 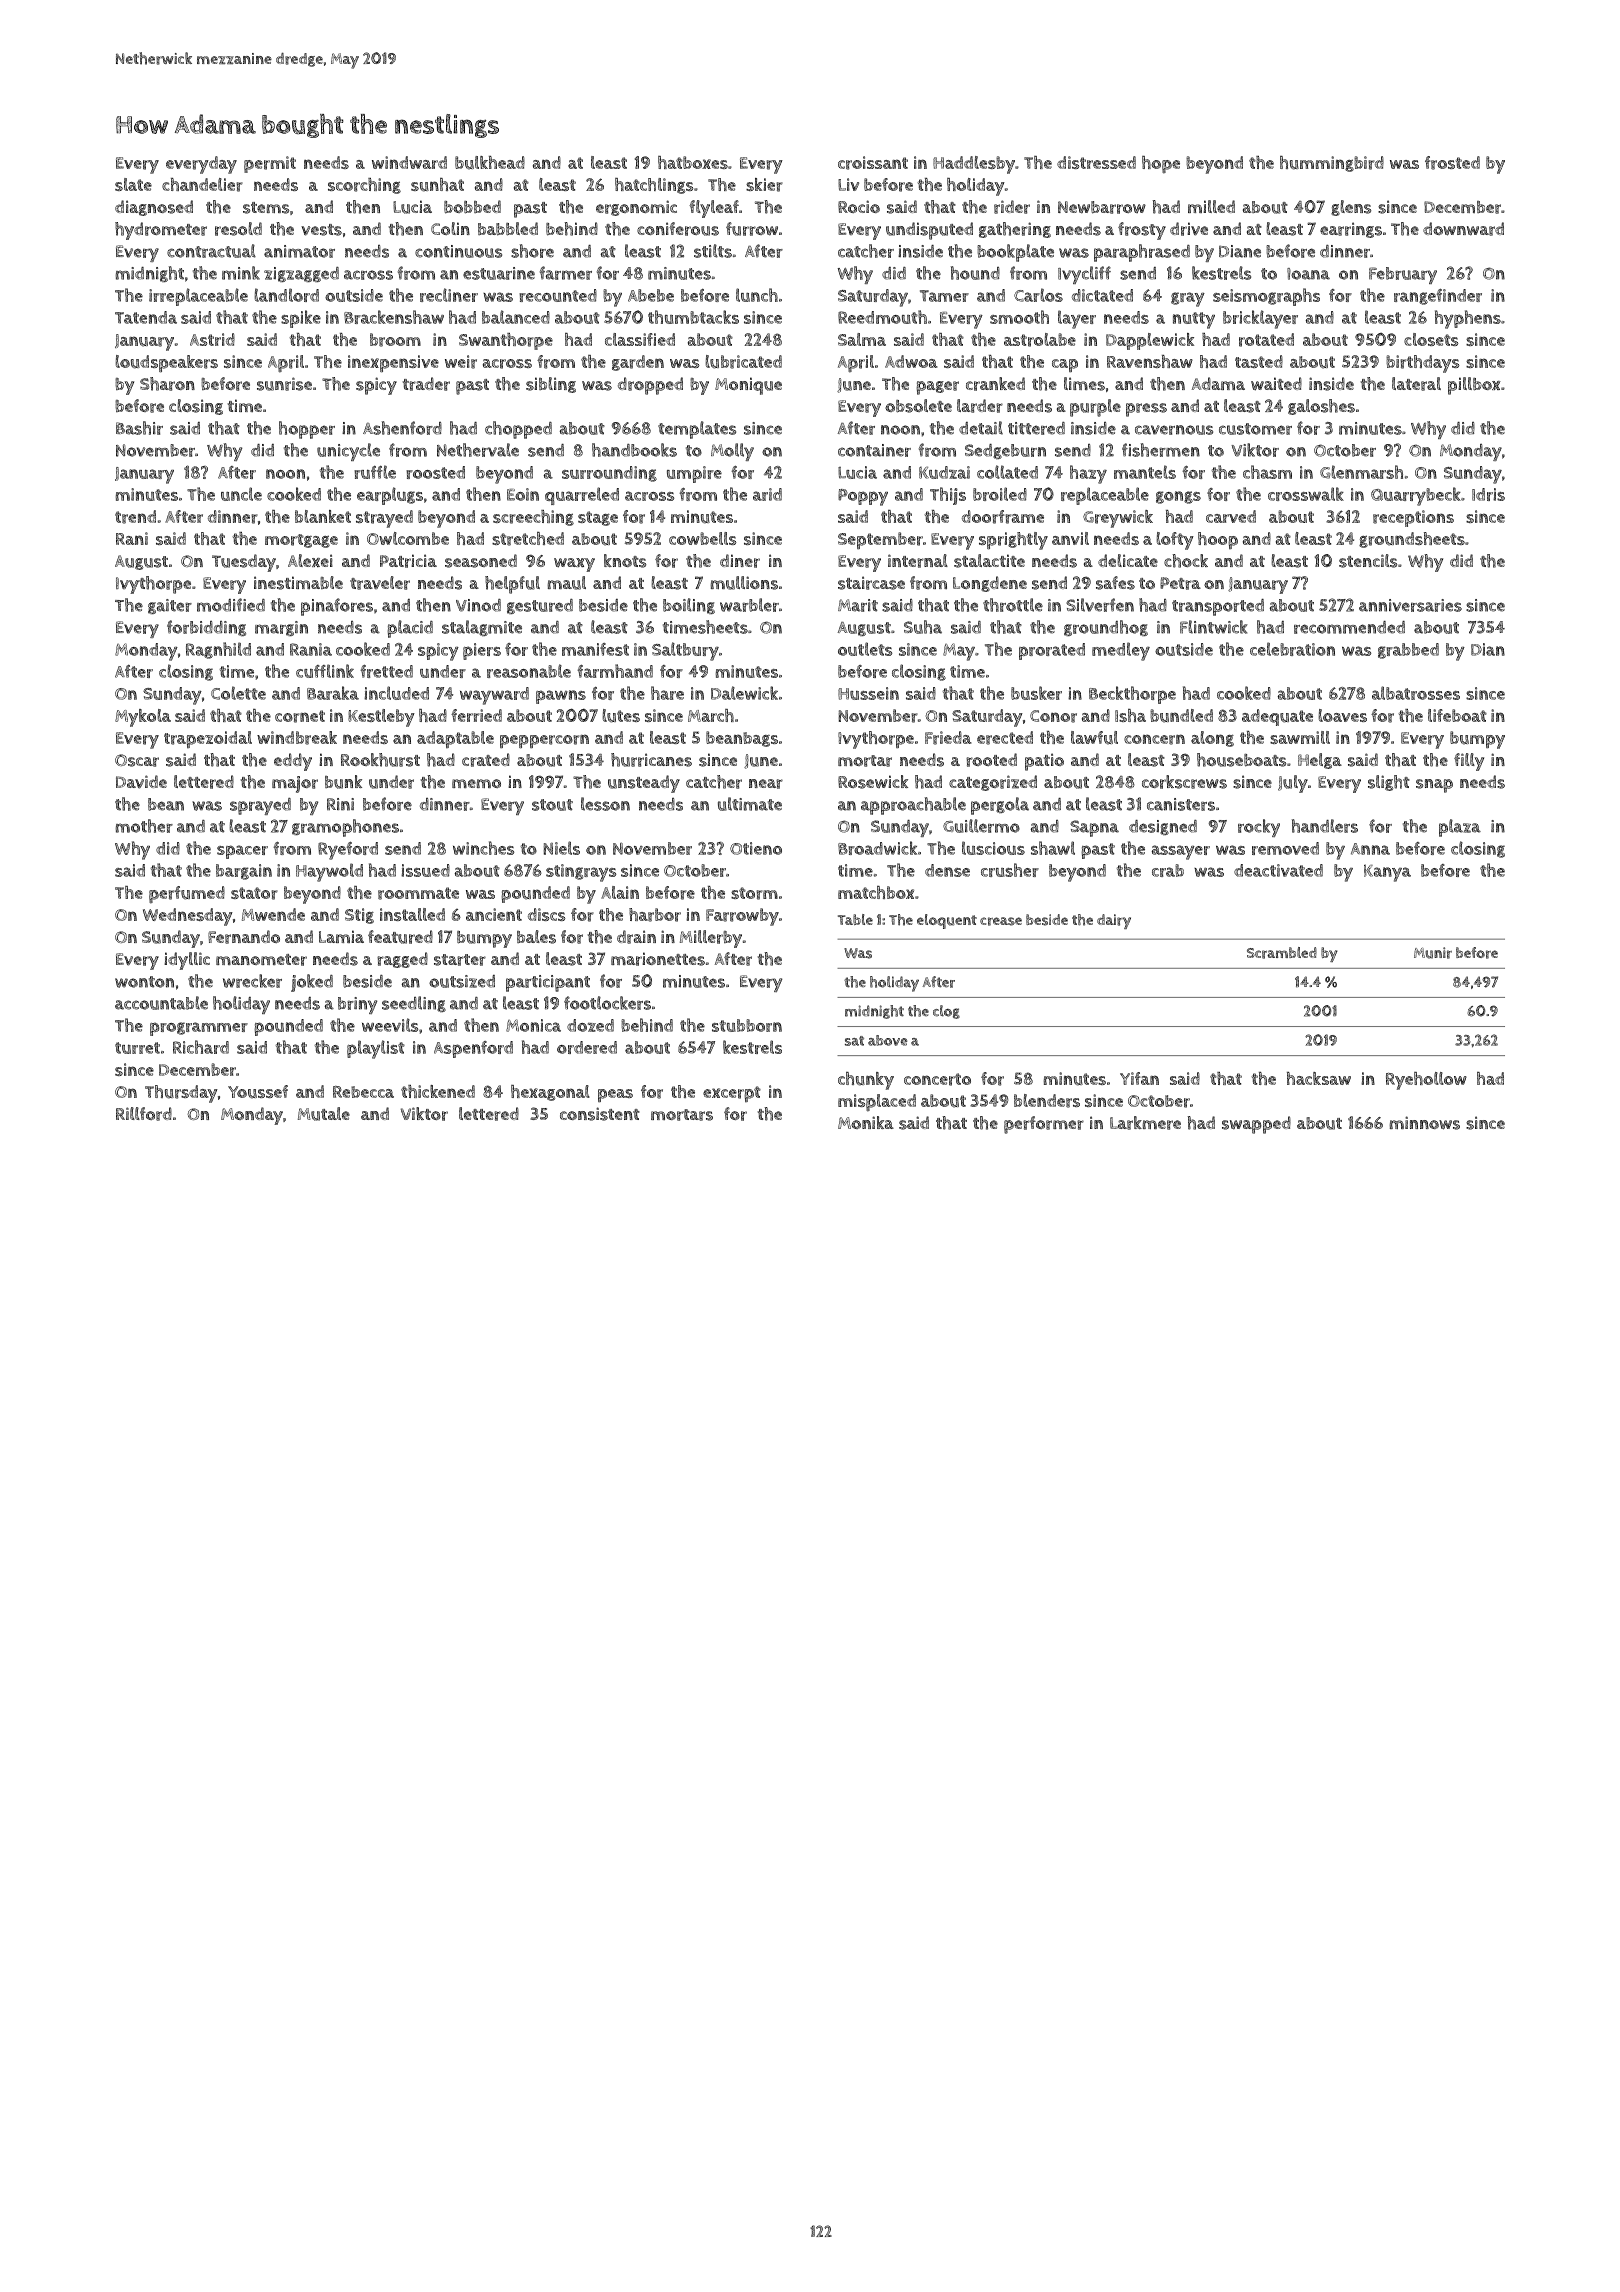 What do you see at coordinates (1412, 540) in the page?
I see `groundsheets` at bounding box center [1412, 540].
